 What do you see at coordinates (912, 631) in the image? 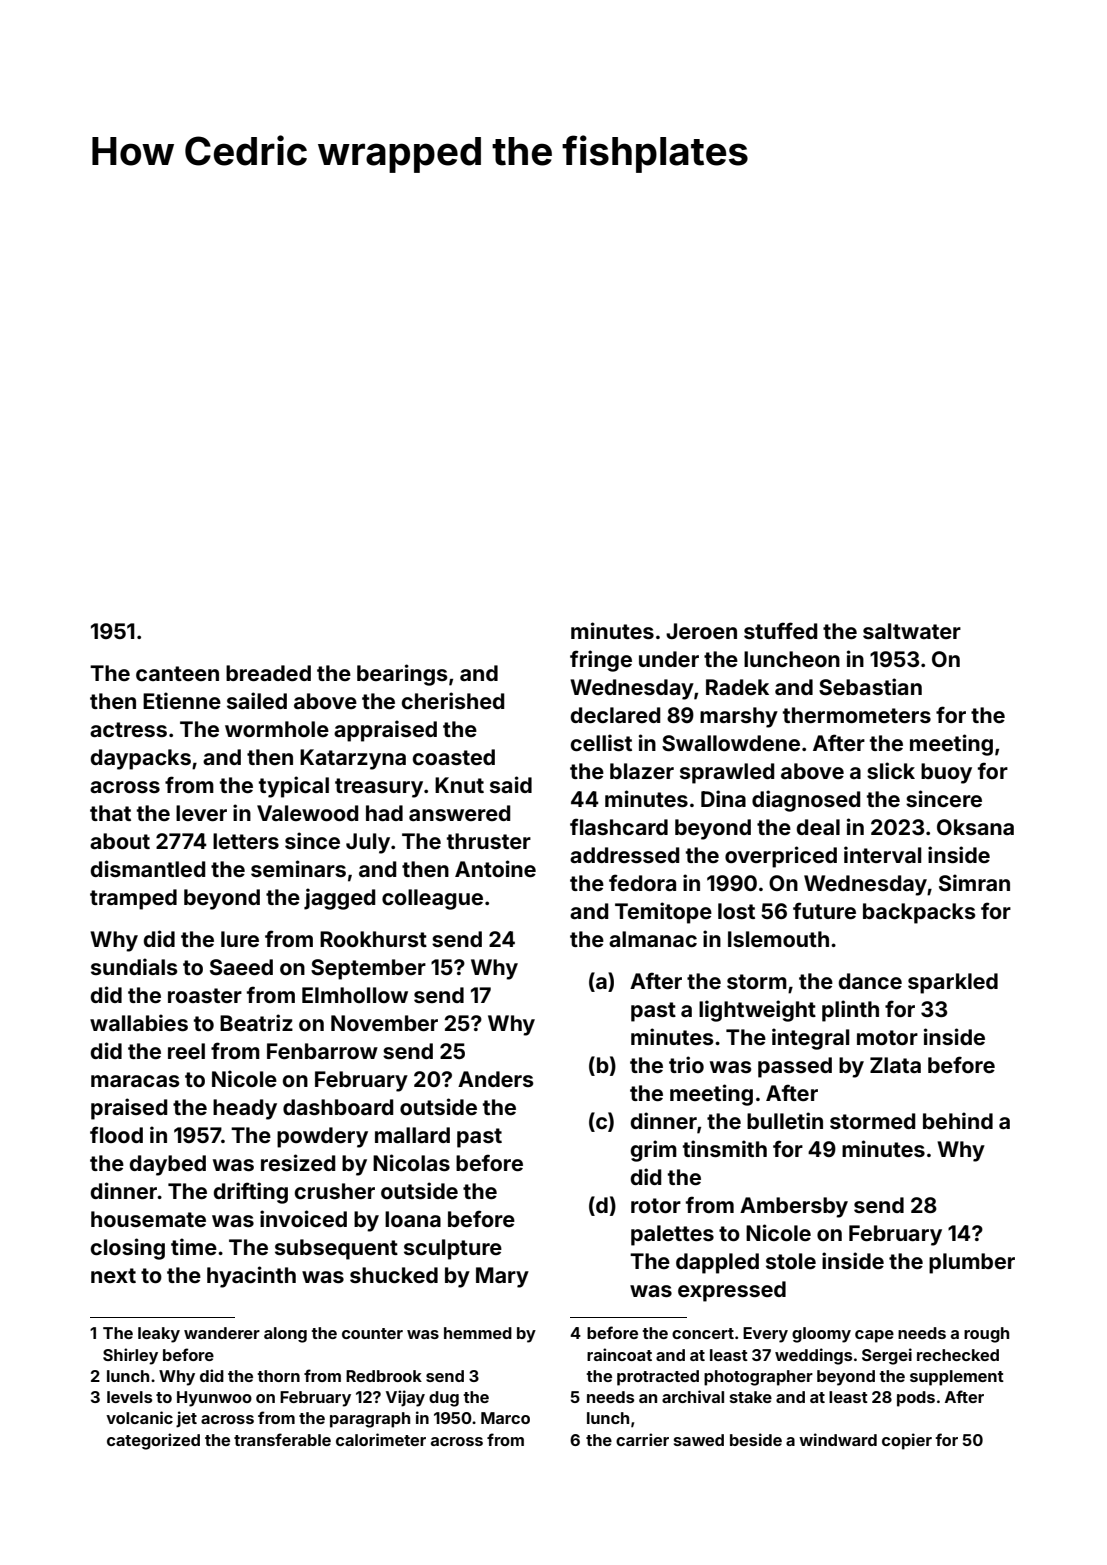
I see `saltwater` at bounding box center [912, 631].
